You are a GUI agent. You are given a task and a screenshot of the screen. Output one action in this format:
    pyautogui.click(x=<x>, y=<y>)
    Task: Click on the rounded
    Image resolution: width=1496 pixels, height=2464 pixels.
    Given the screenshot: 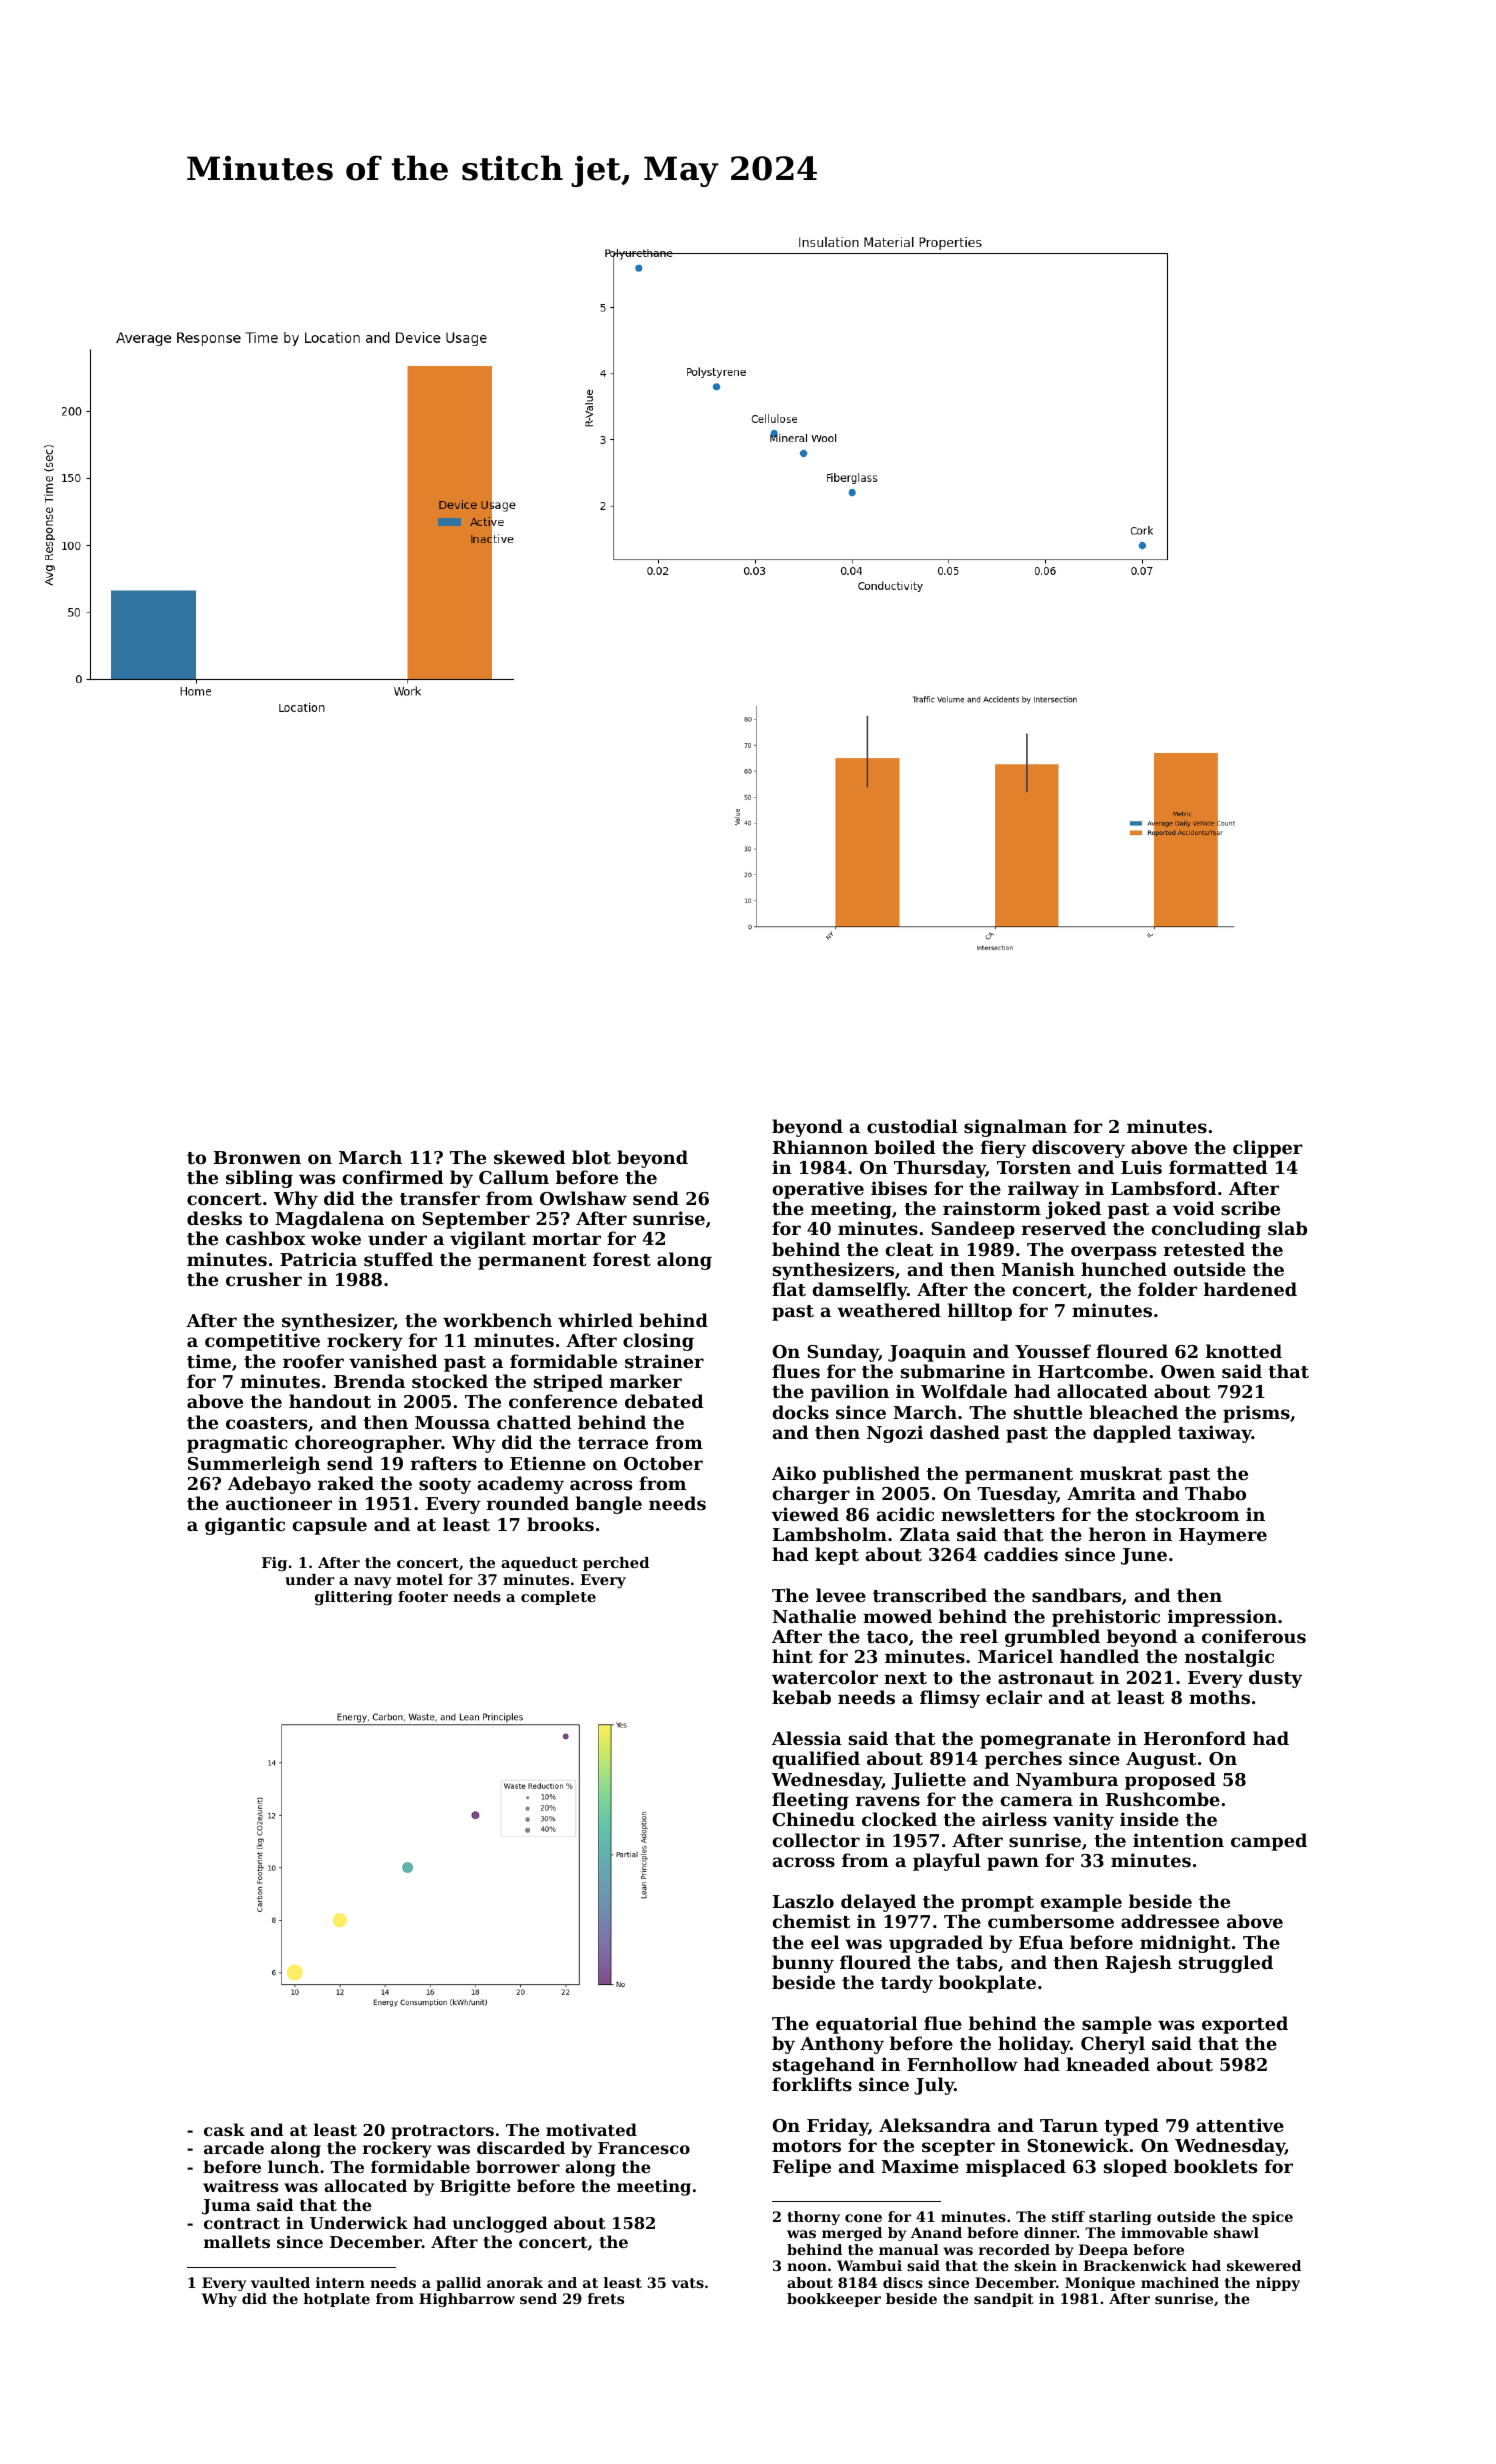 What is the action you would take?
    pyautogui.click(x=528, y=1503)
